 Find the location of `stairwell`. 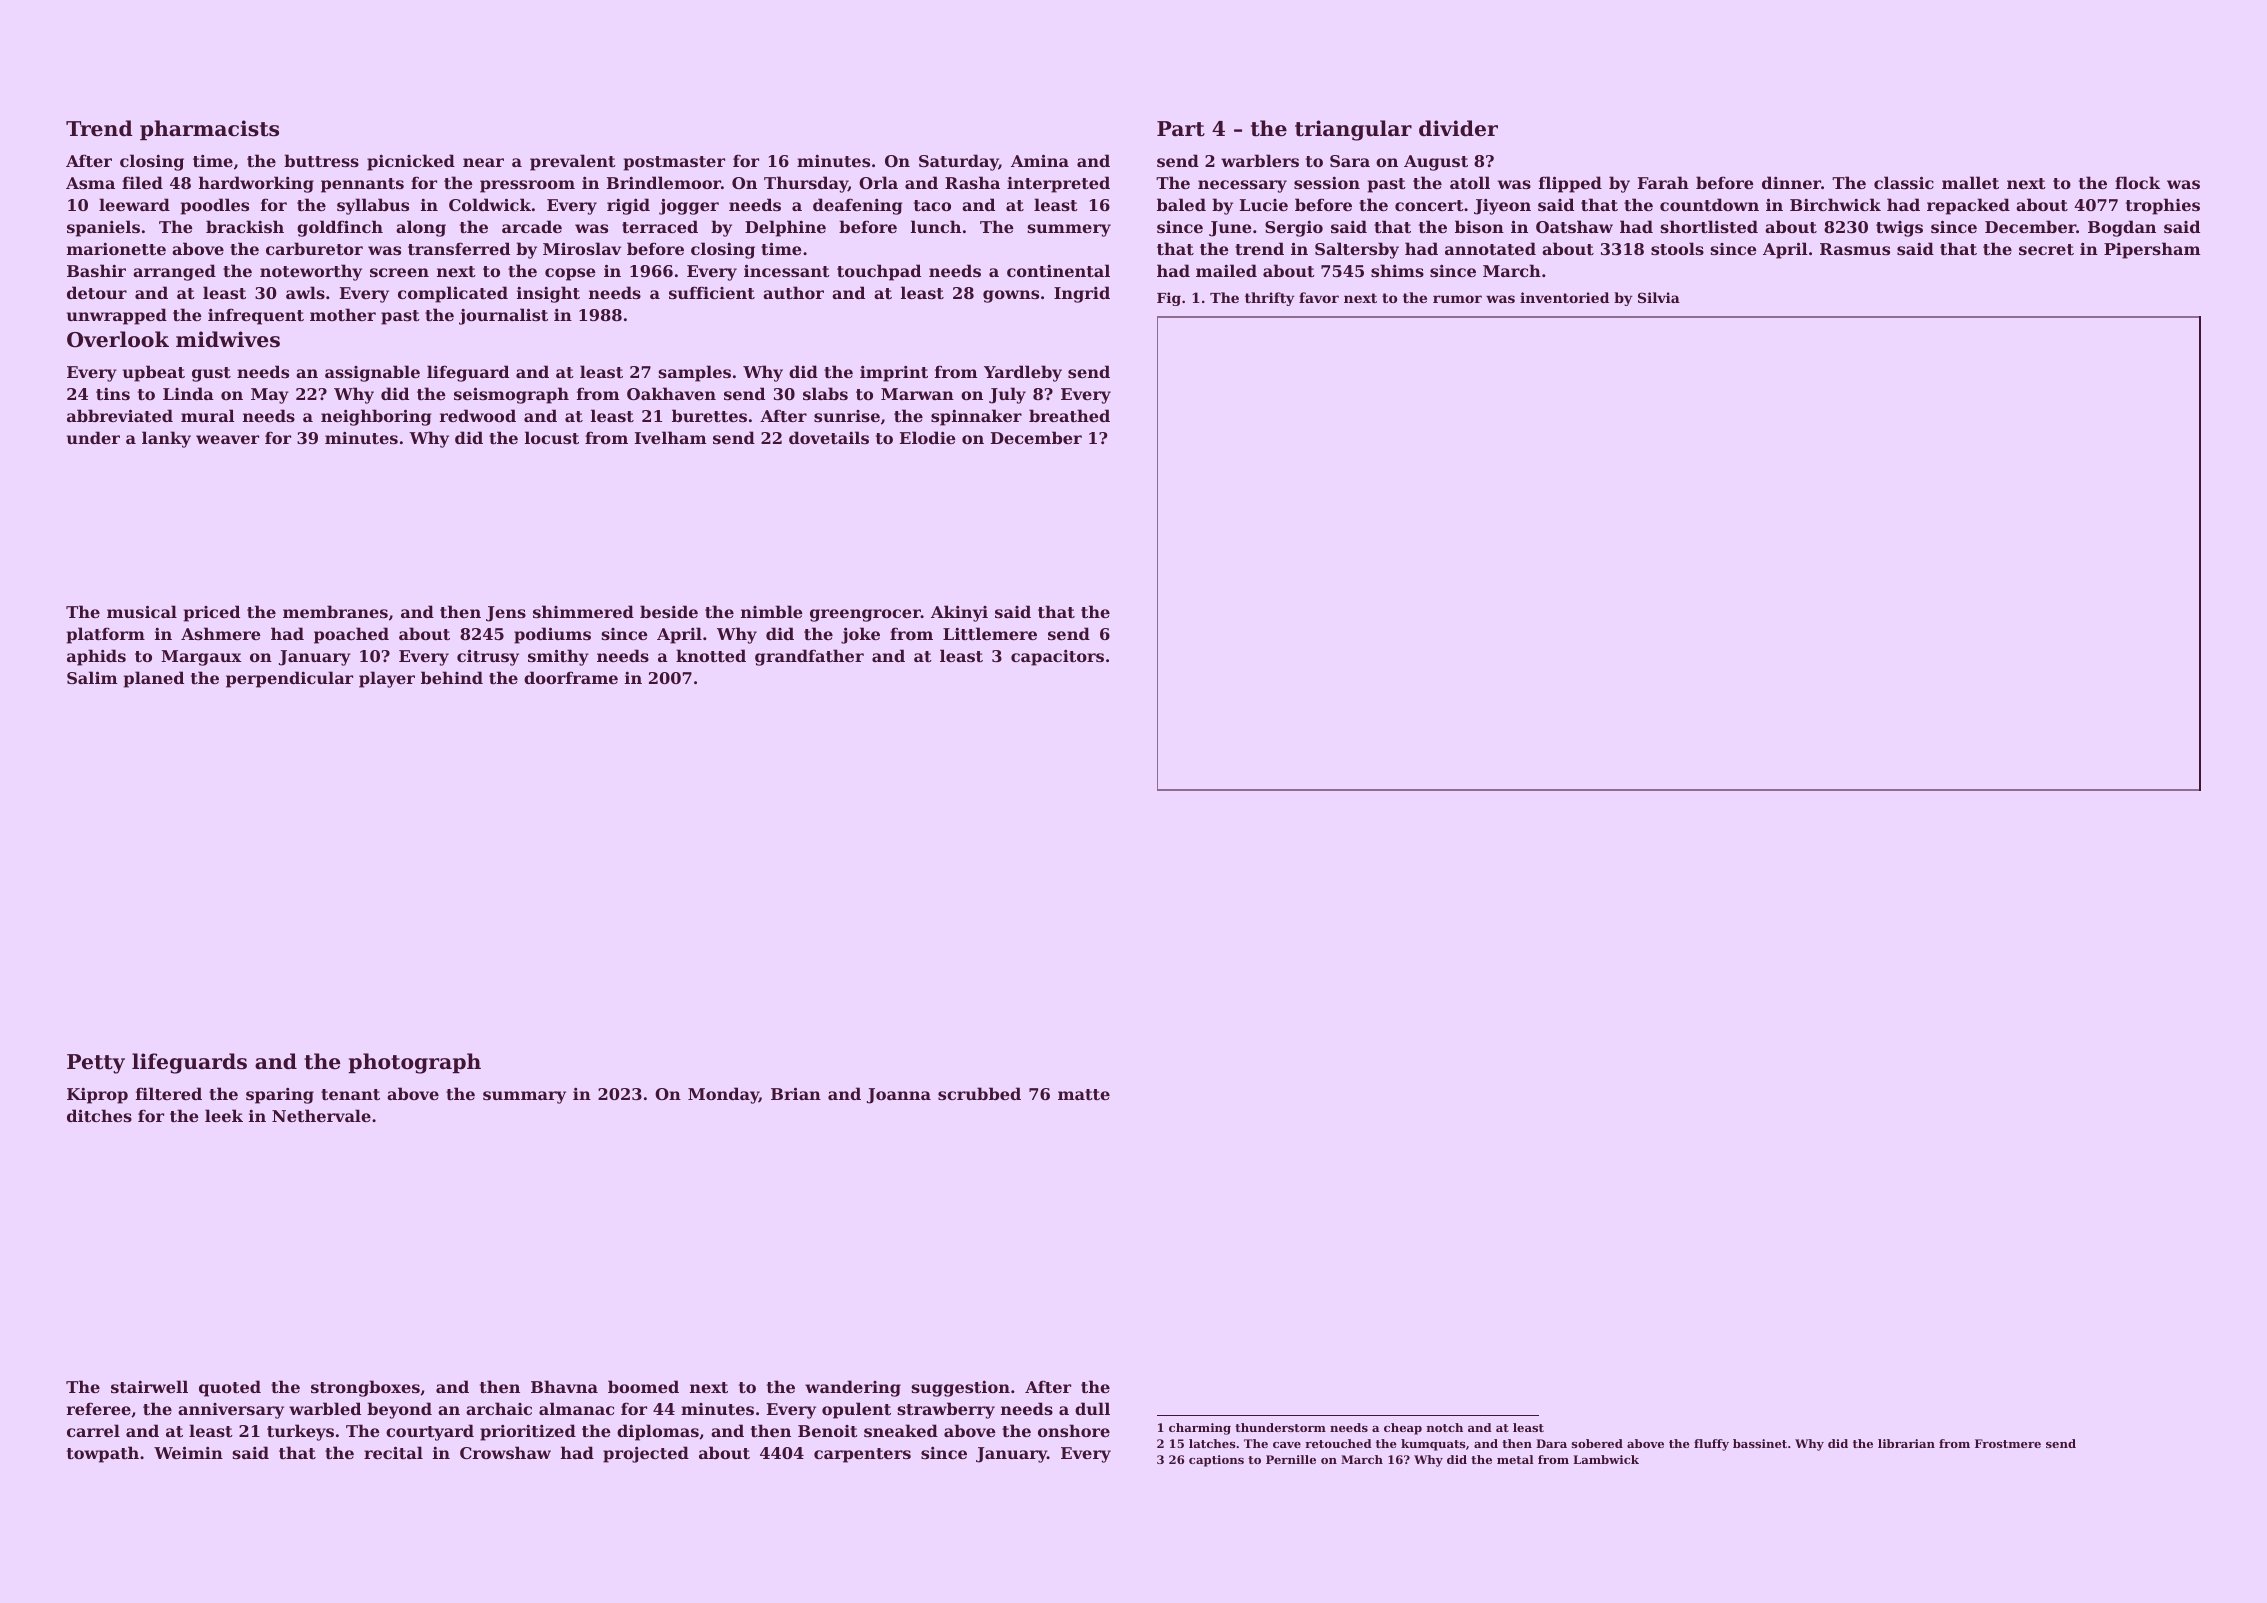

stairwell is located at coordinates (149, 1386).
